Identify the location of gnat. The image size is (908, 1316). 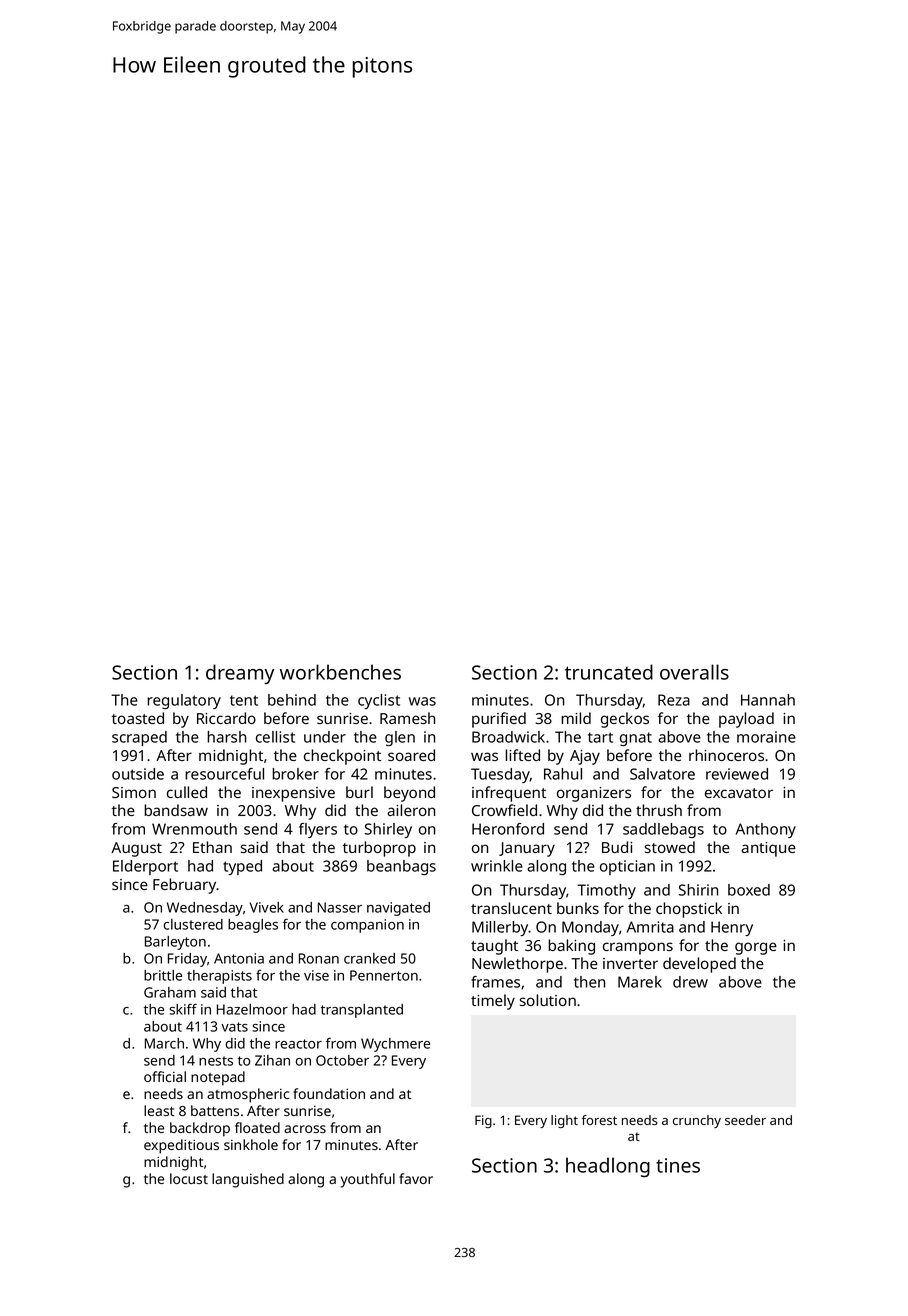
(636, 739).
